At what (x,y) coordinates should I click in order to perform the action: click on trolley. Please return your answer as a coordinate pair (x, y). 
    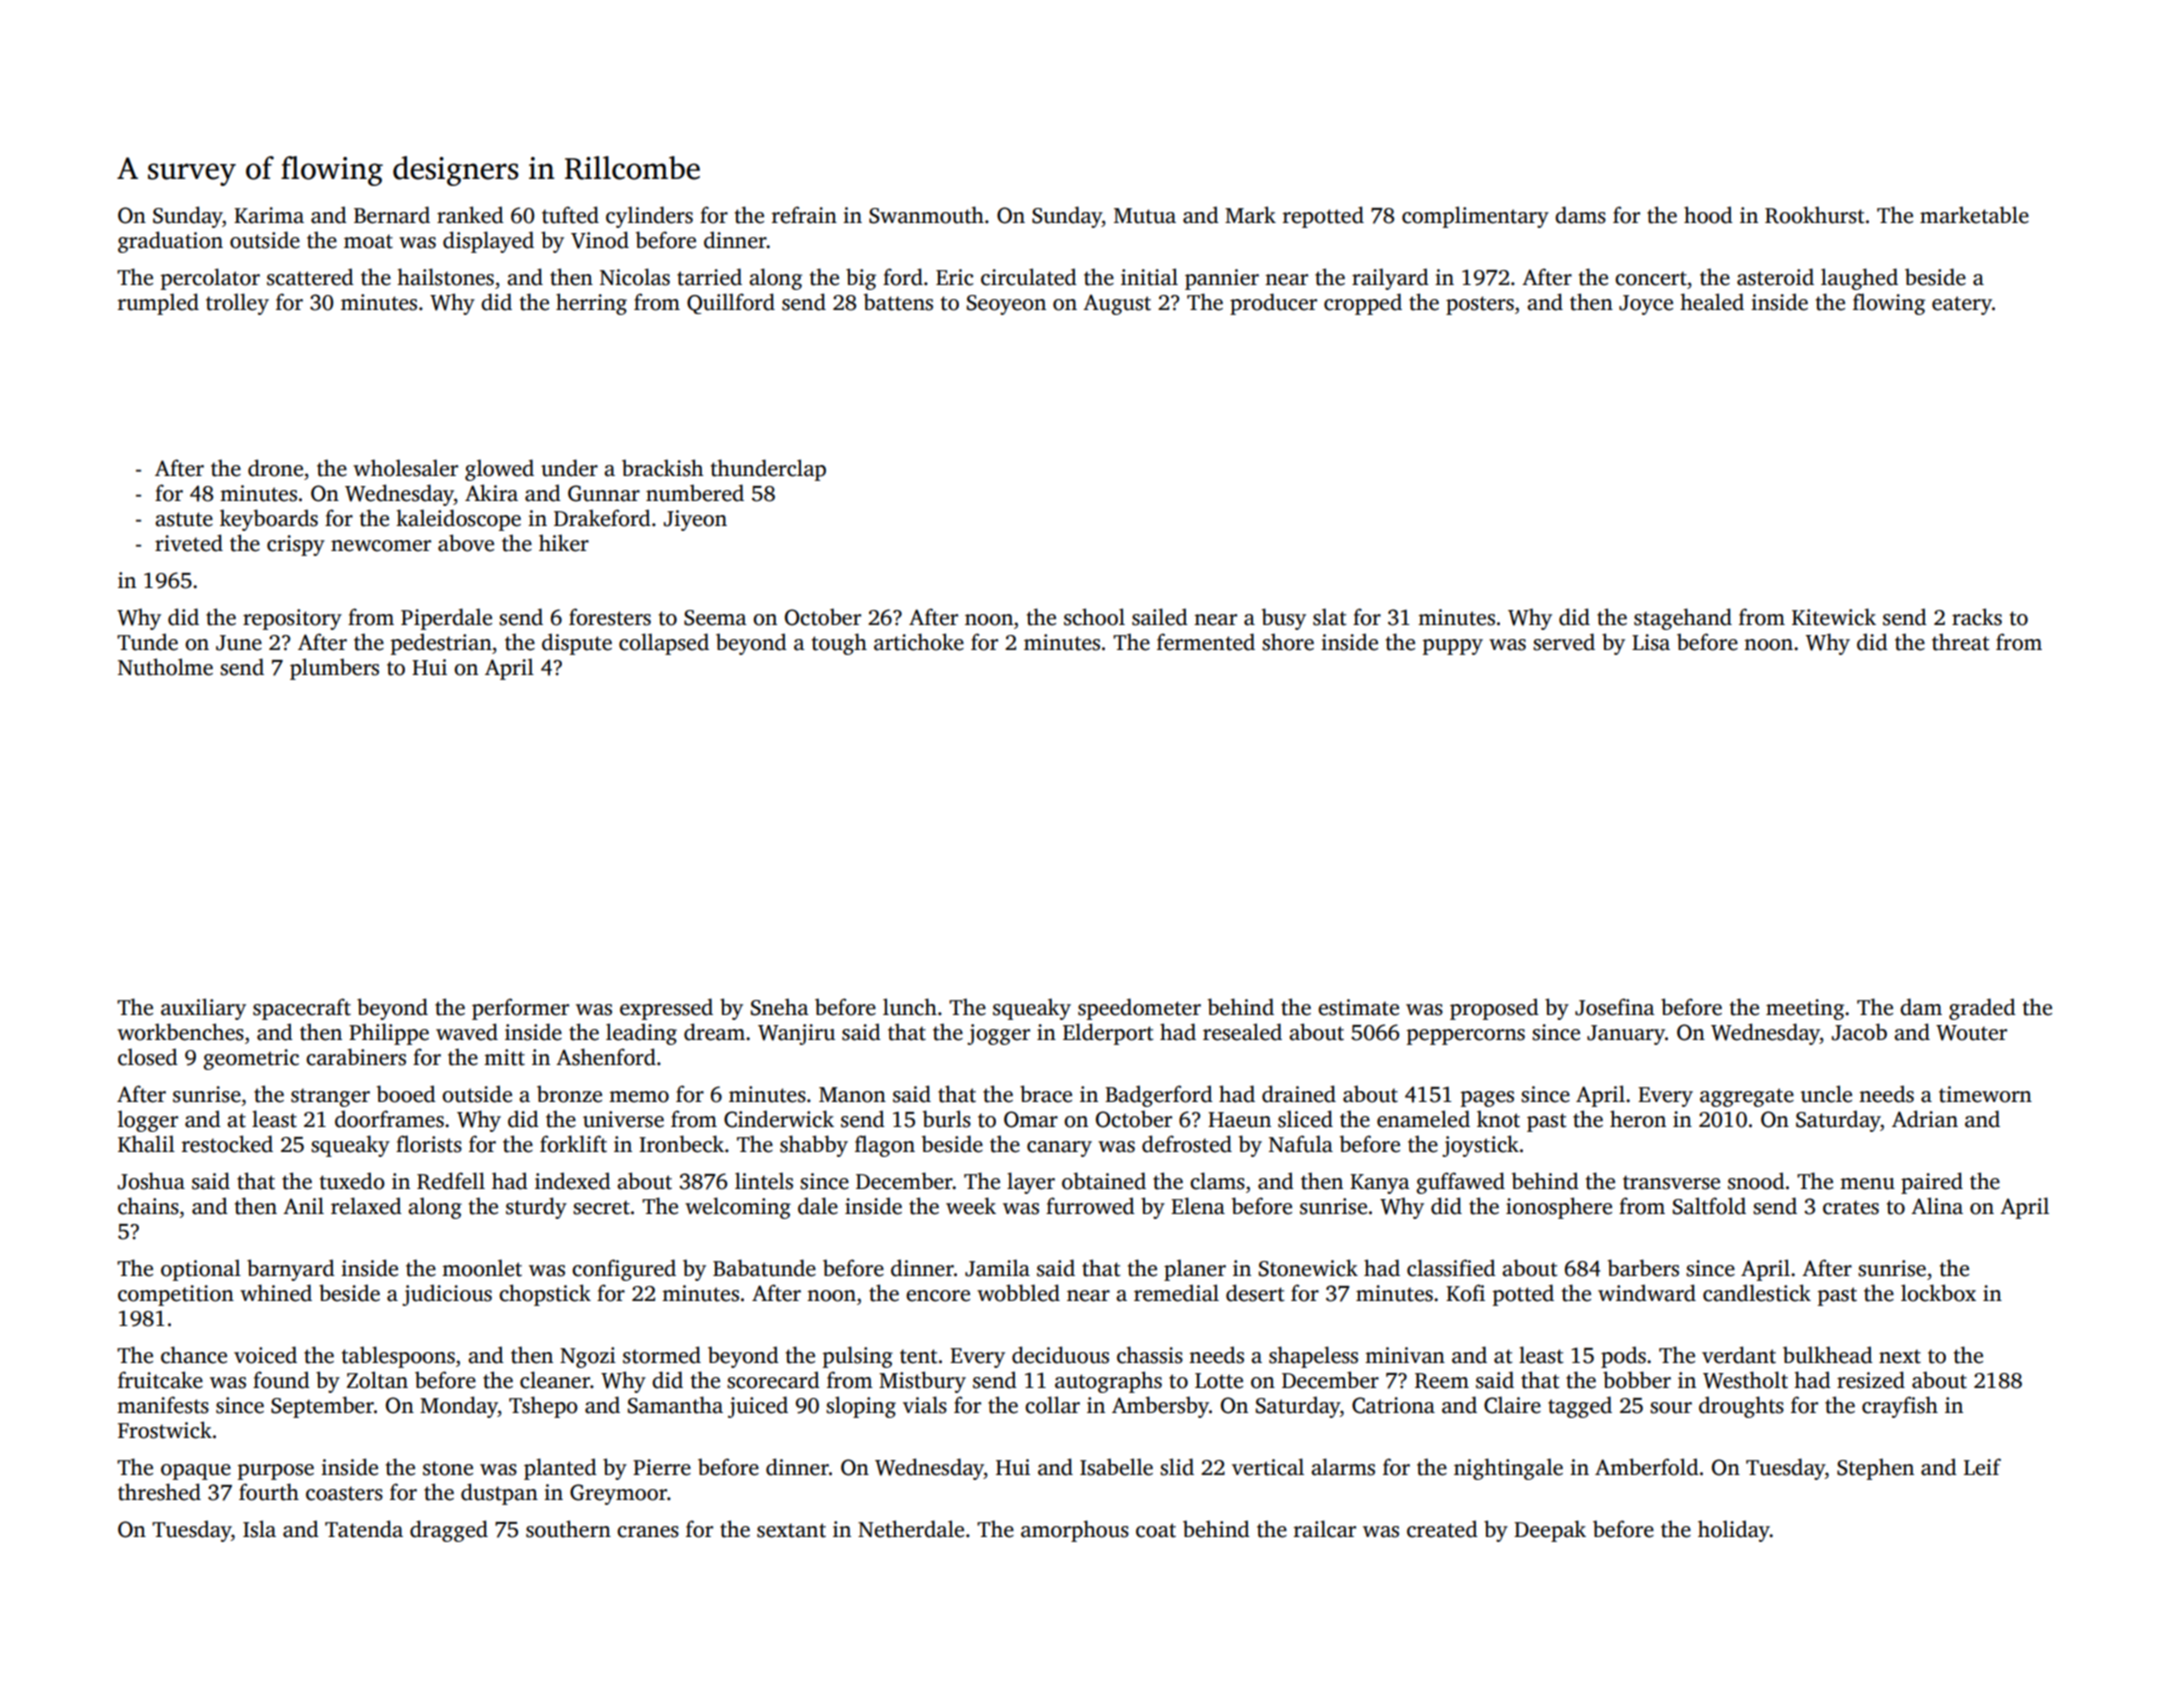
    Looking at the image, I should click on (237, 304).
